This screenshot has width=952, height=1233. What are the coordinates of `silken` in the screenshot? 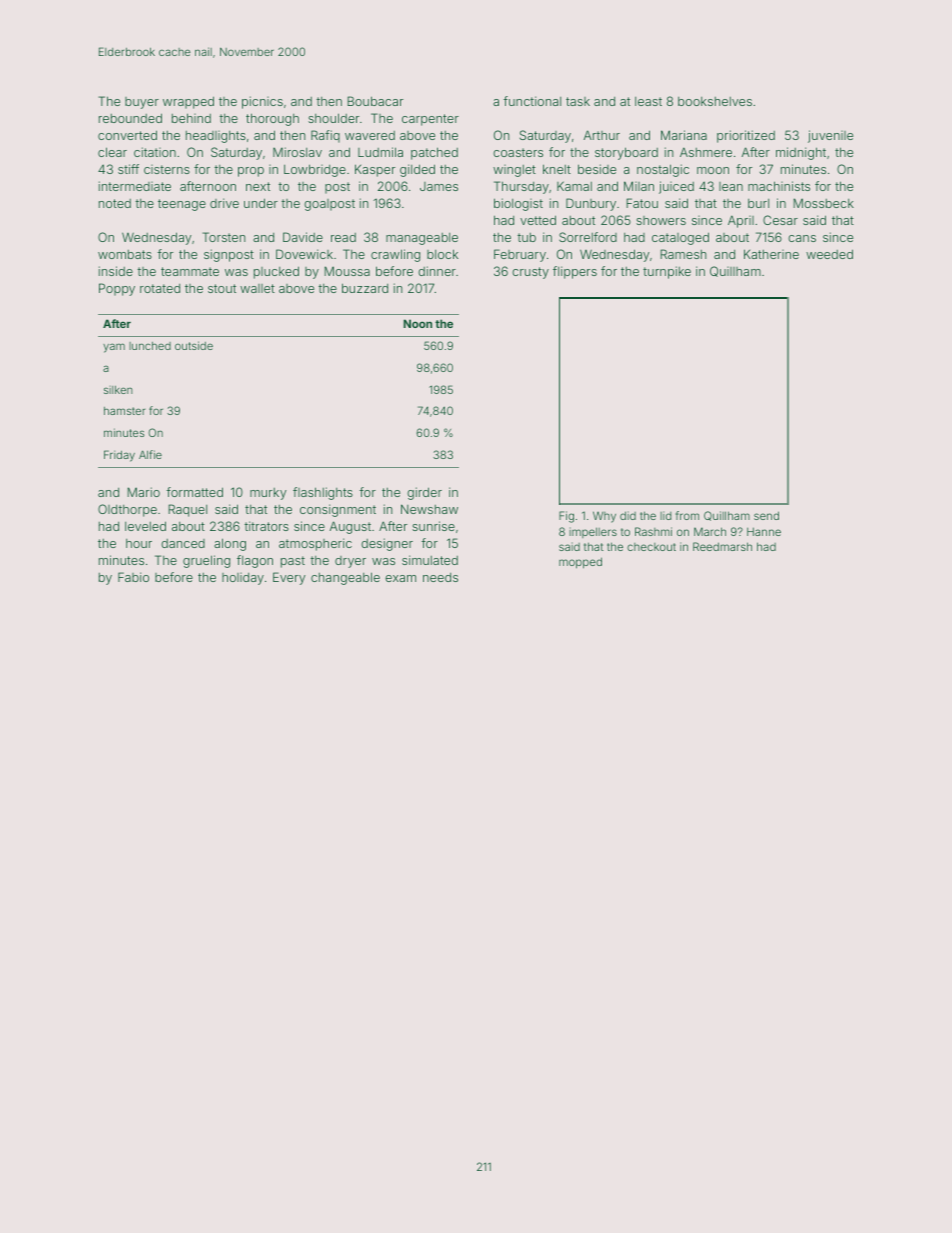 It's located at (118, 390).
